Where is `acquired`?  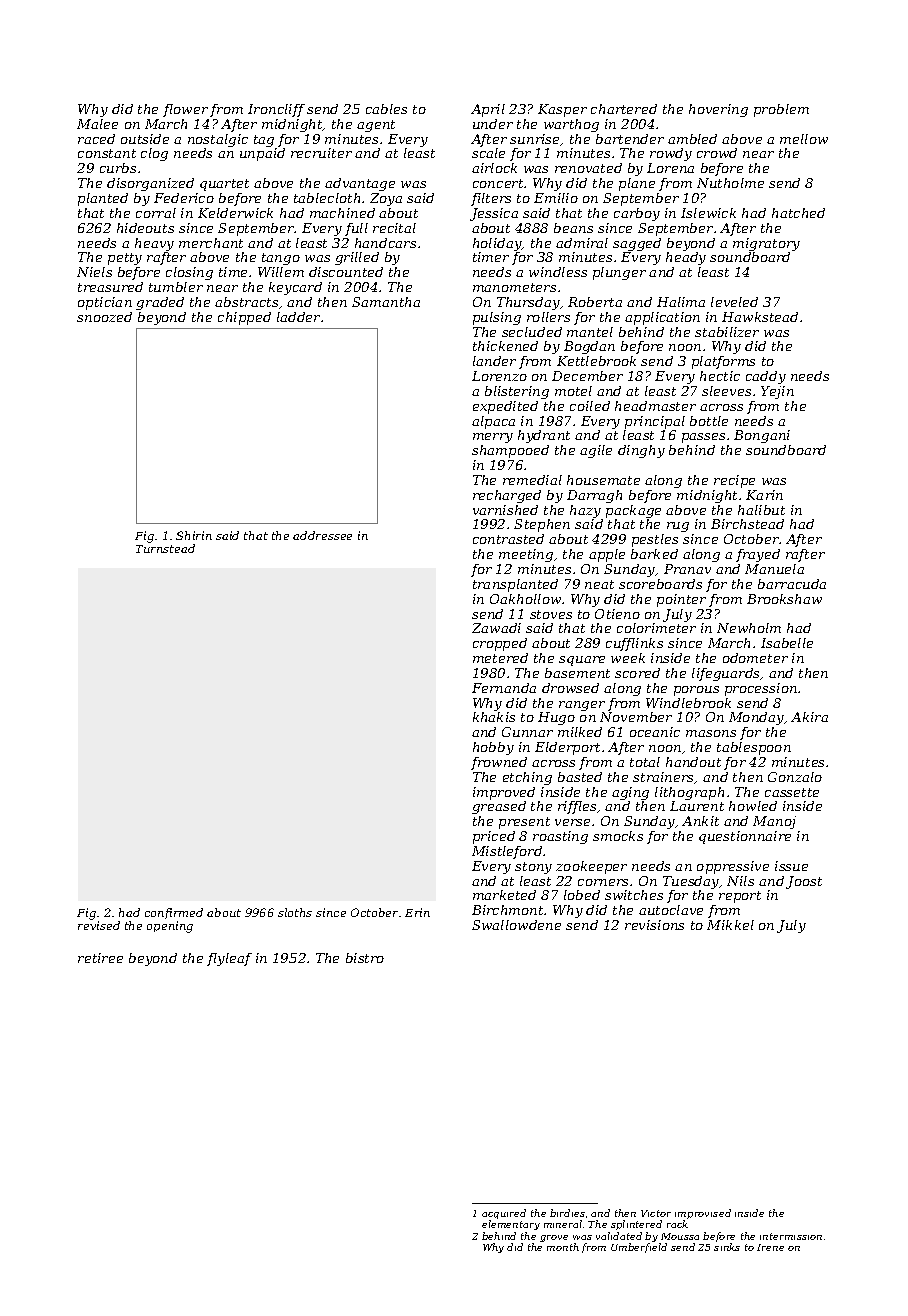
acquired is located at coordinates (504, 1215).
